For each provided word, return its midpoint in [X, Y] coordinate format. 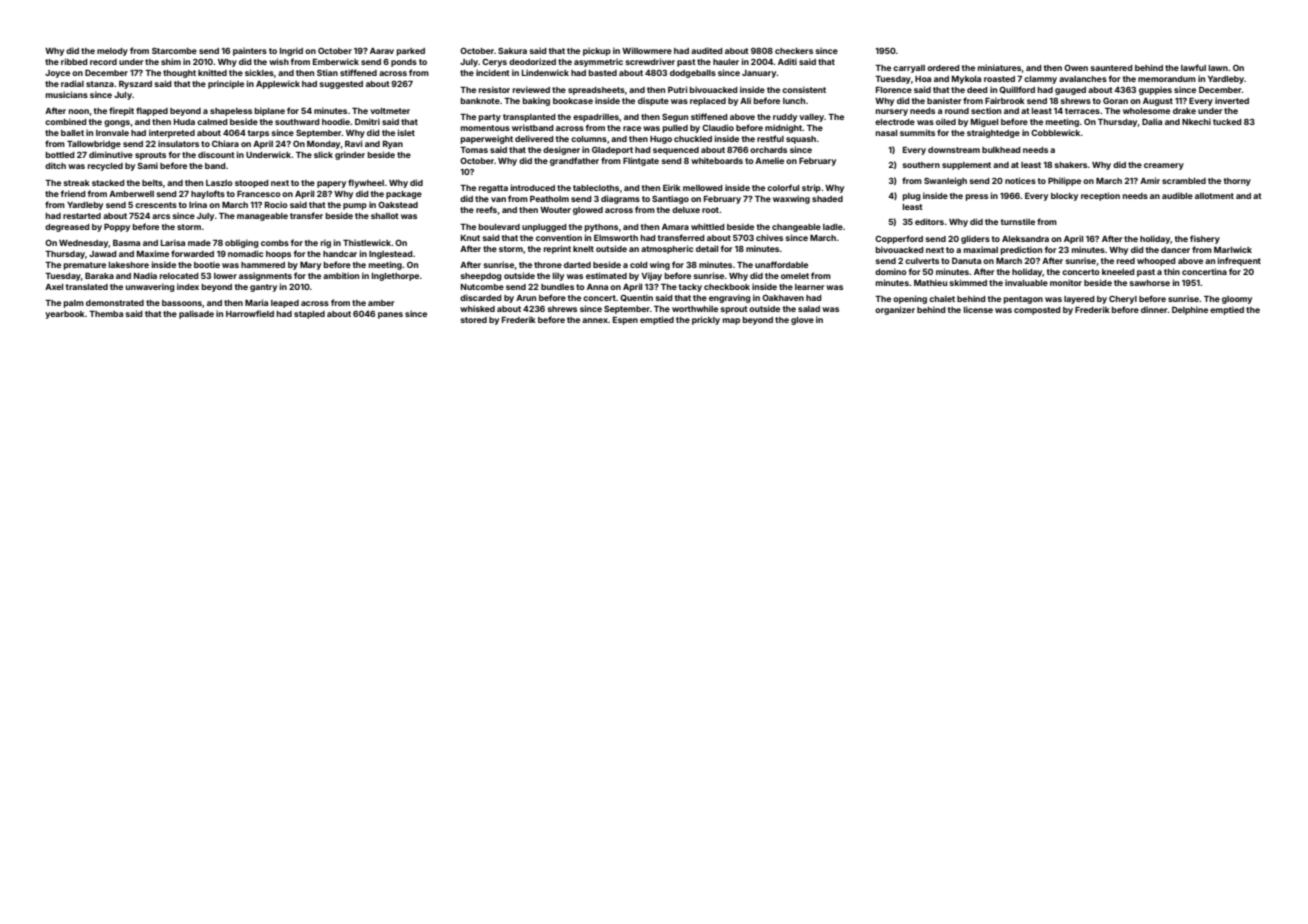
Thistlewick [367, 242]
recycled [105, 167]
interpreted [172, 133]
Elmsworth [616, 238]
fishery [1205, 239]
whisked [477, 308]
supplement [966, 166]
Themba [106, 314]
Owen [1076, 68]
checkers [794, 51]
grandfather [574, 161]
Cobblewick [1055, 132]
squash [801, 140]
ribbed [74, 61]
